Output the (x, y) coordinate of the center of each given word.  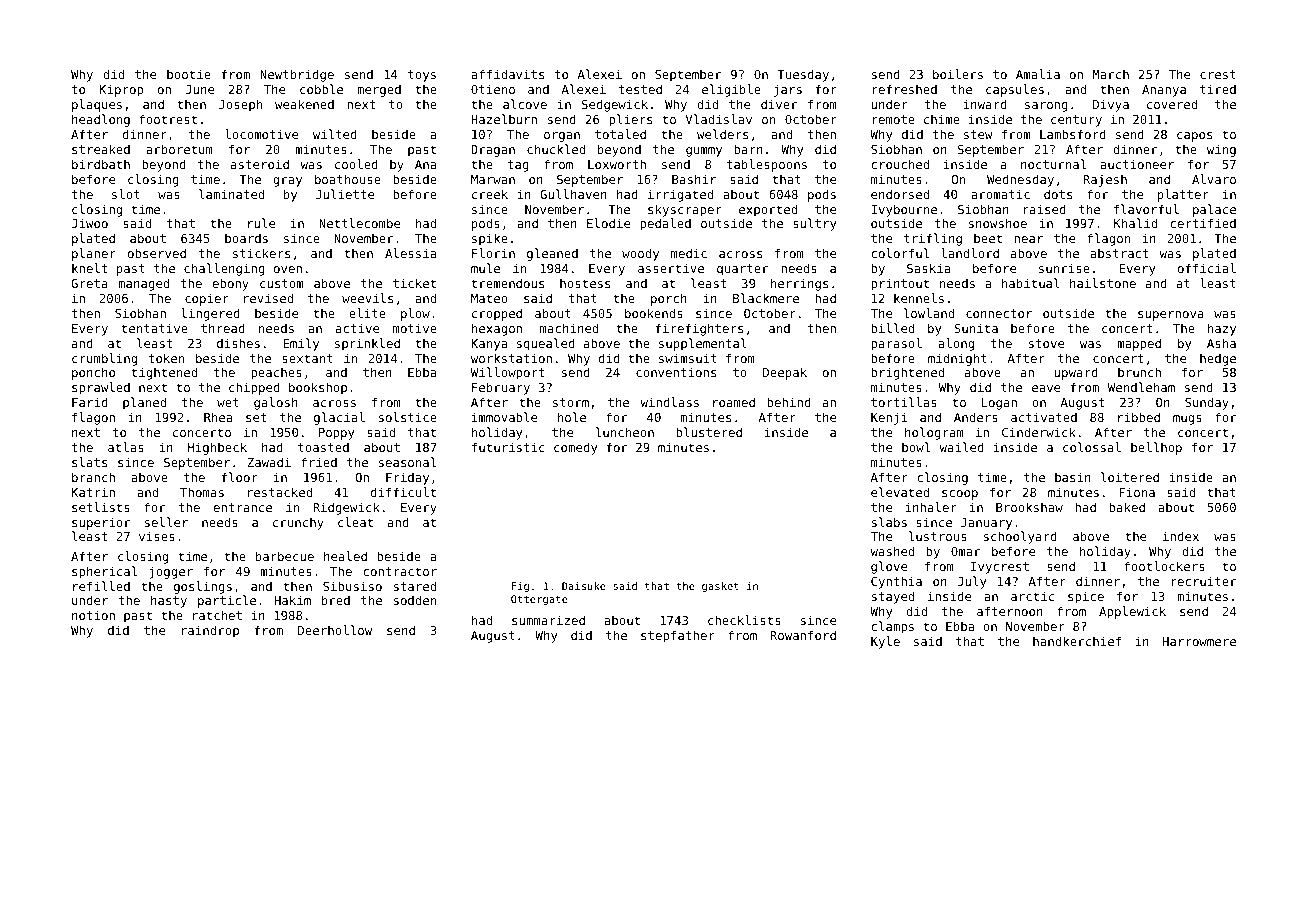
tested (640, 89)
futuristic (508, 447)
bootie (189, 74)
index (1181, 536)
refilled (101, 586)
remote (893, 119)
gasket (720, 587)
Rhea (218, 417)
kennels (919, 298)
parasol (896, 344)
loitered (1130, 477)
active (357, 328)
